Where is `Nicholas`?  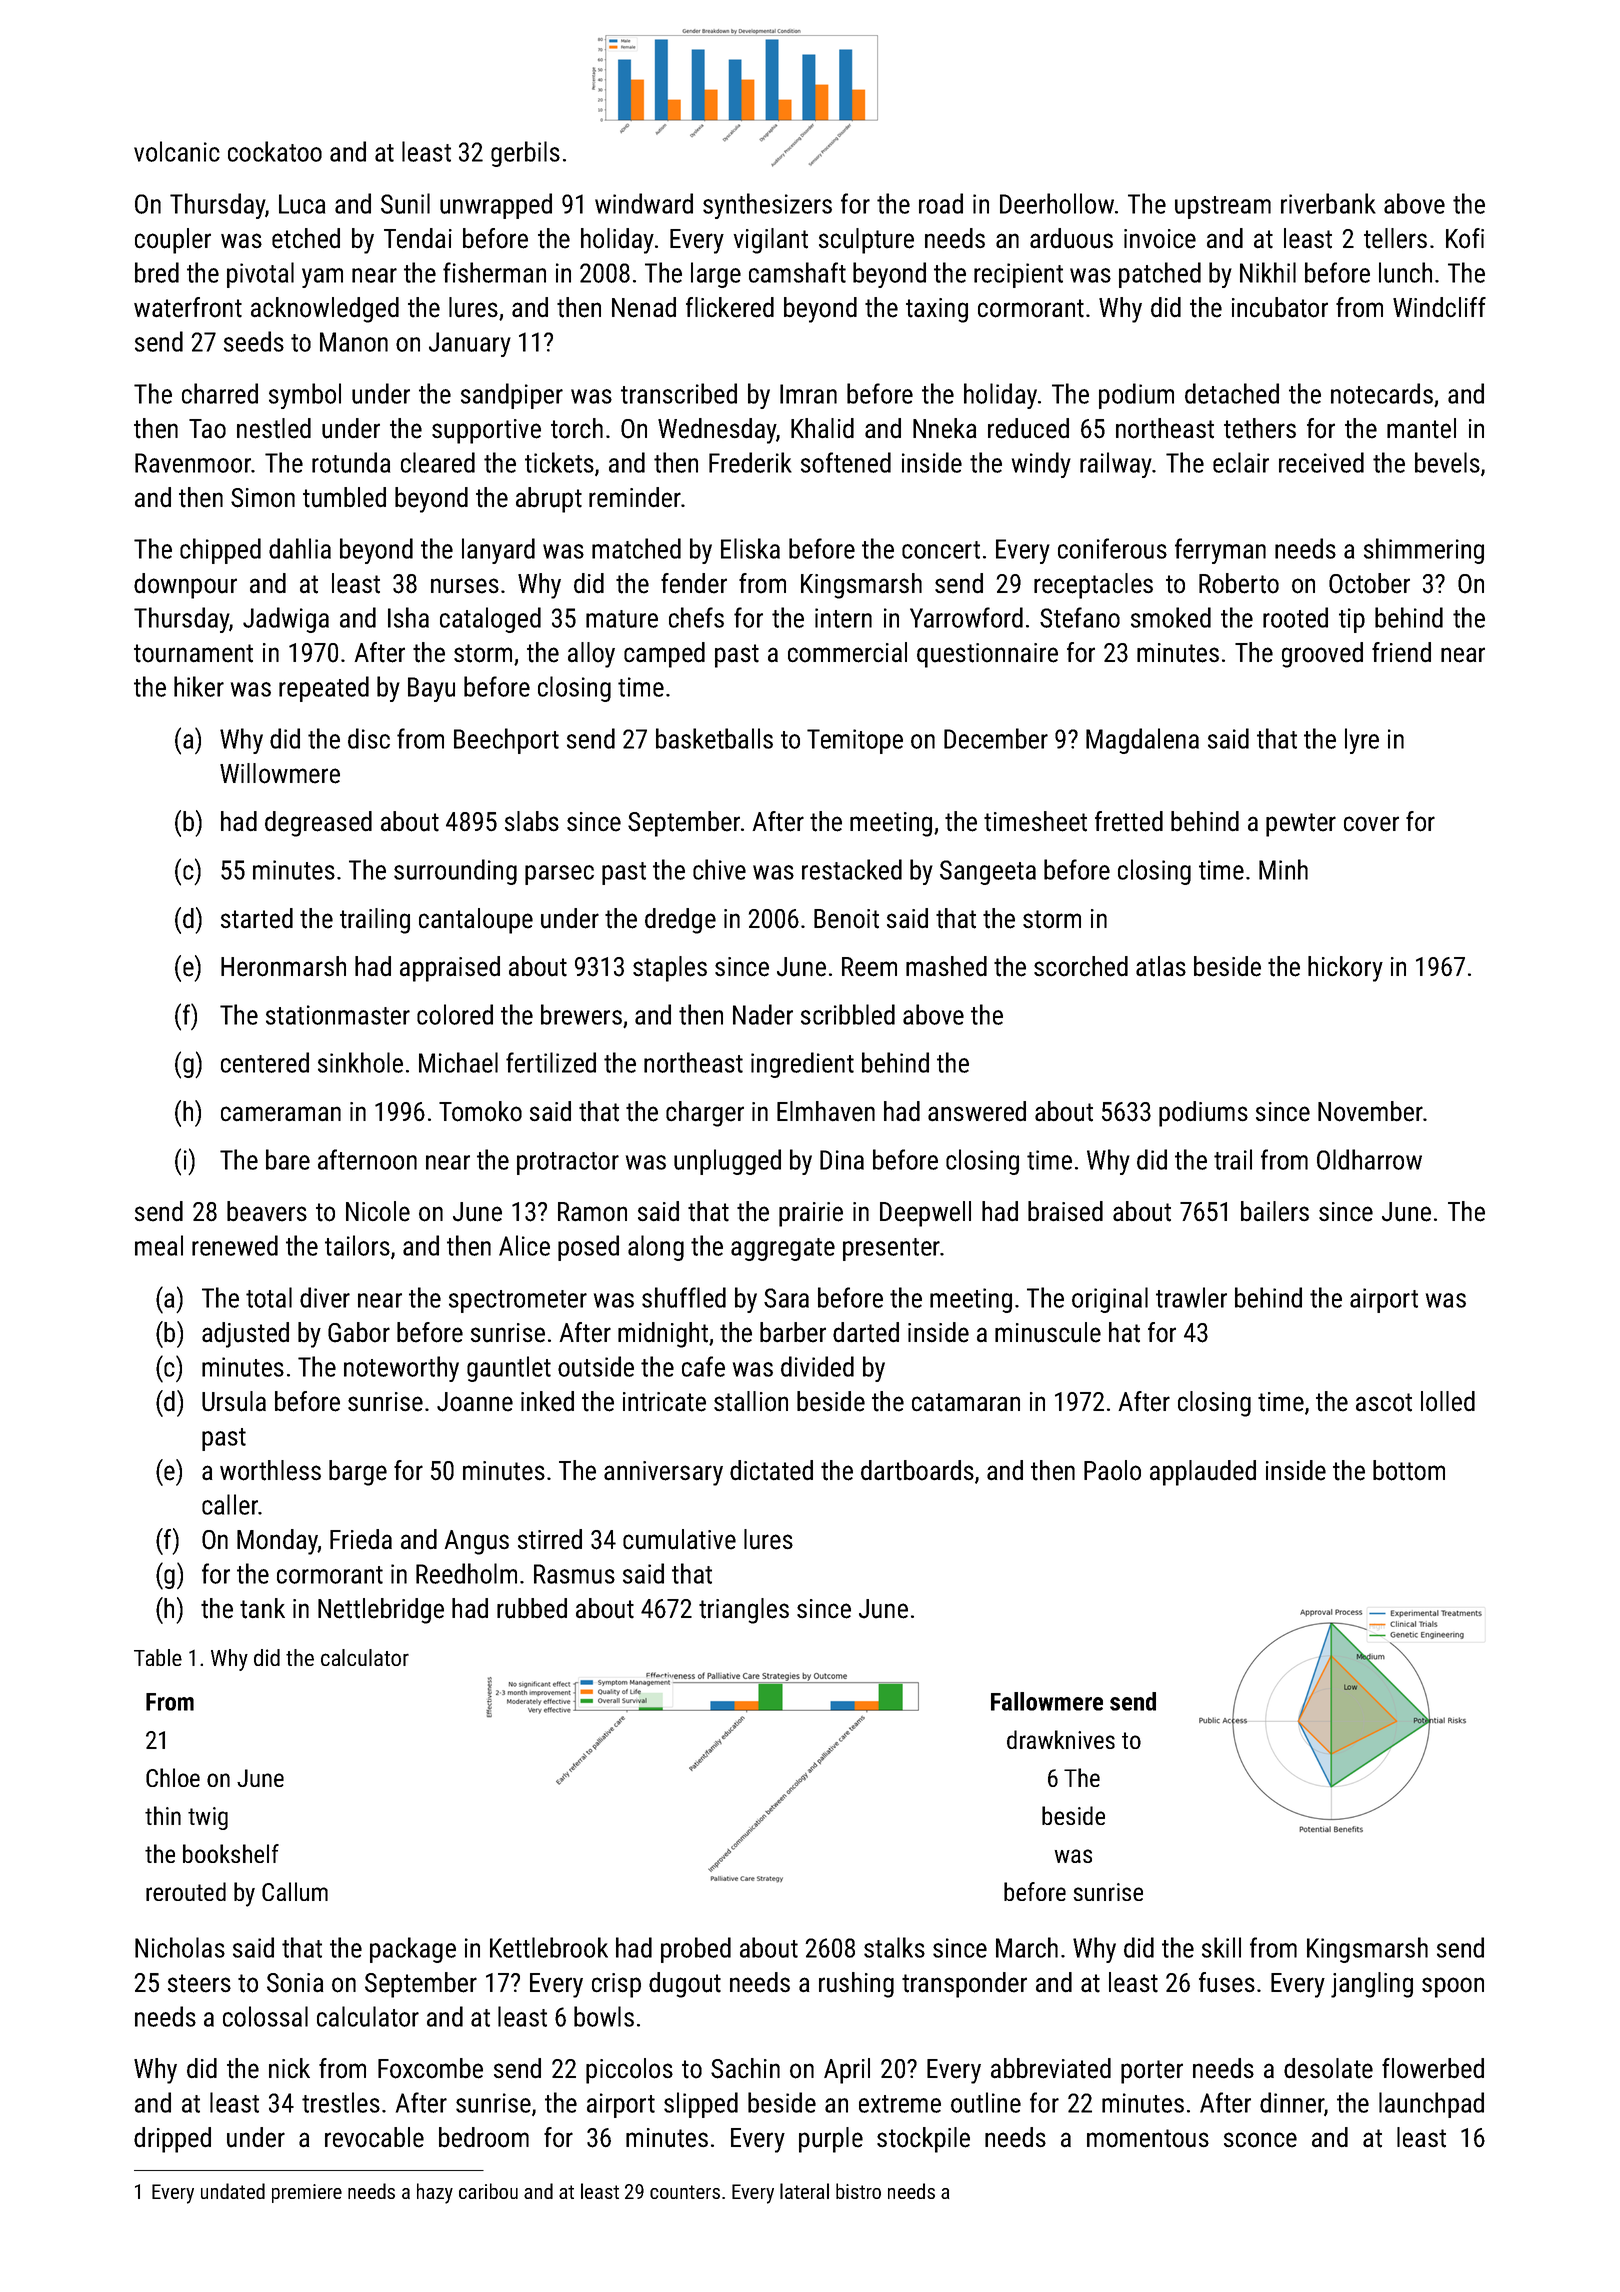
Nicholas is located at coordinates (180, 1947).
